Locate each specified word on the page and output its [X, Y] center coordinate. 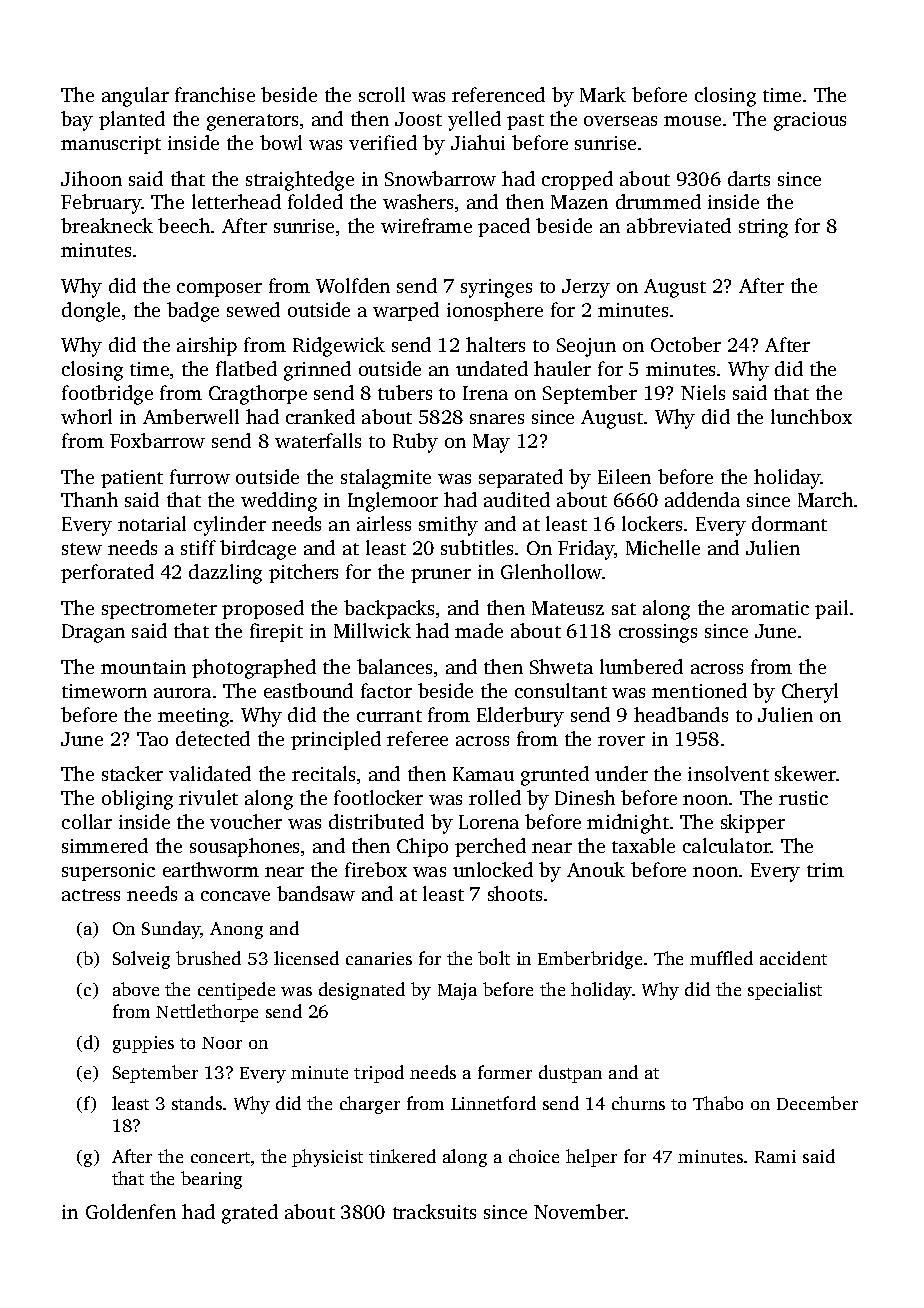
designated [362, 991]
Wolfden [353, 285]
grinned [317, 371]
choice [534, 1156]
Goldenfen [131, 1211]
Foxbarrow [157, 440]
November [580, 1211]
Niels [703, 392]
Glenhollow [551, 571]
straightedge [300, 181]
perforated [107, 573]
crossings [658, 633]
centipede [236, 991]
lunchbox [811, 416]
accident [793, 958]
